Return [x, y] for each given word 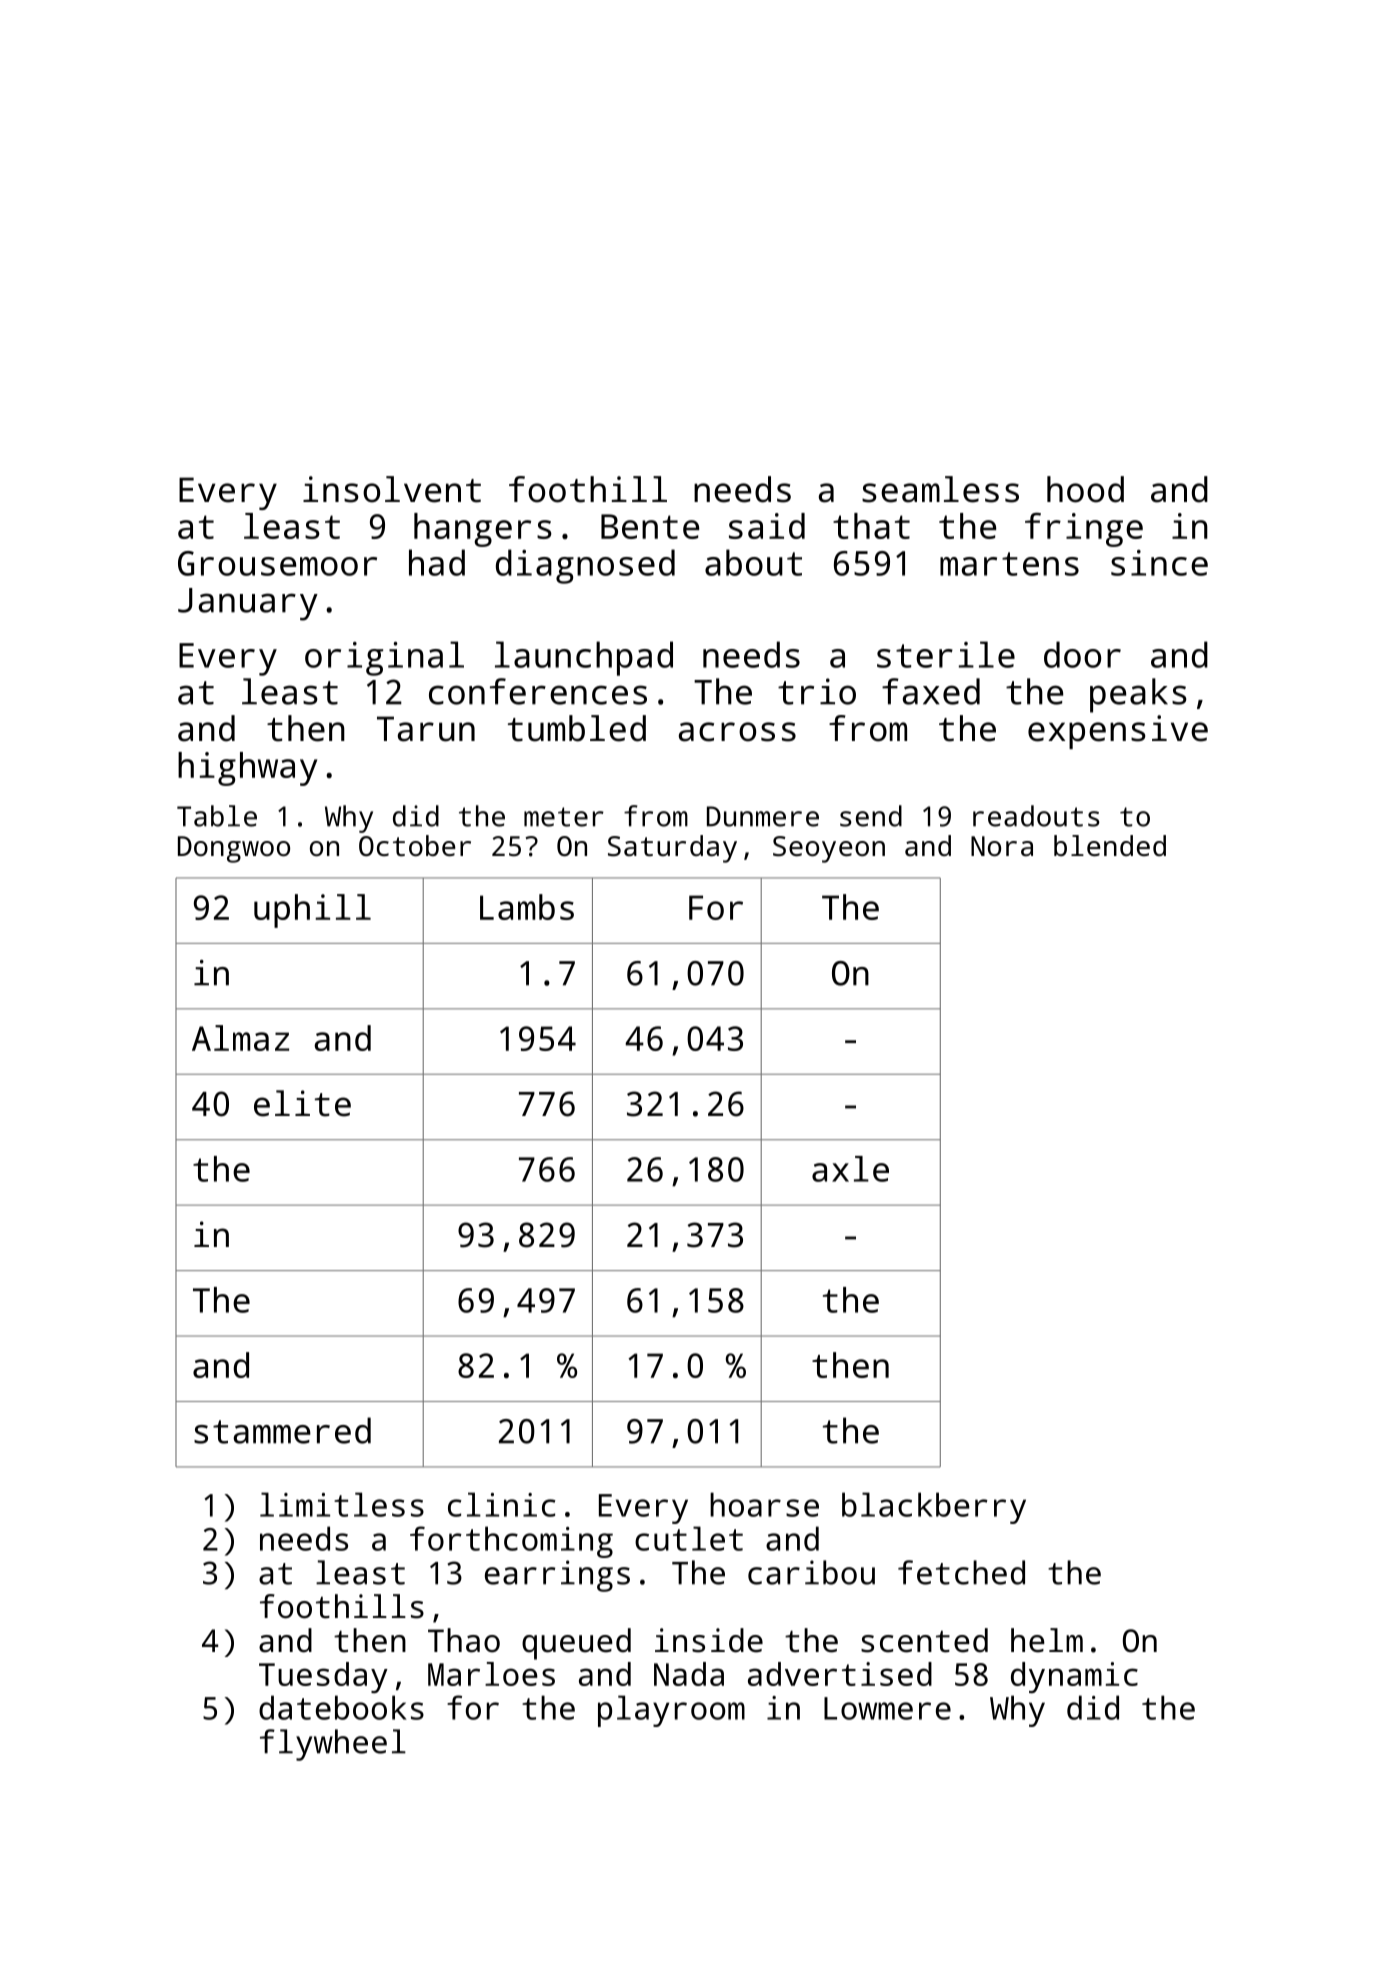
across [737, 732]
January [248, 604]
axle [850, 1169]
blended [1110, 845]
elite [302, 1103]
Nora [1002, 846]
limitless [342, 1504]
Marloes [491, 1674]
